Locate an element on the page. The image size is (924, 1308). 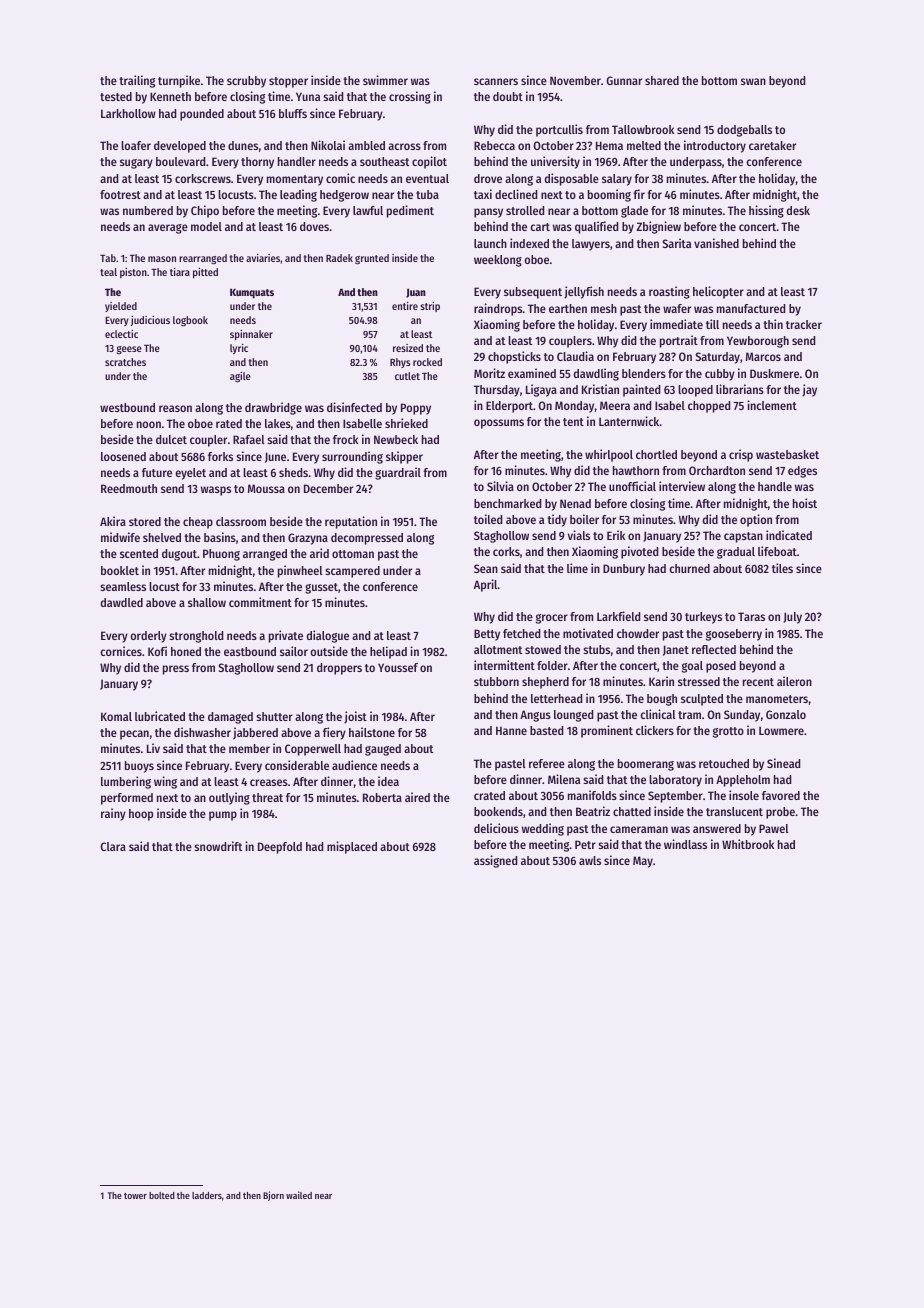
snowdrift is located at coordinates (218, 846).
